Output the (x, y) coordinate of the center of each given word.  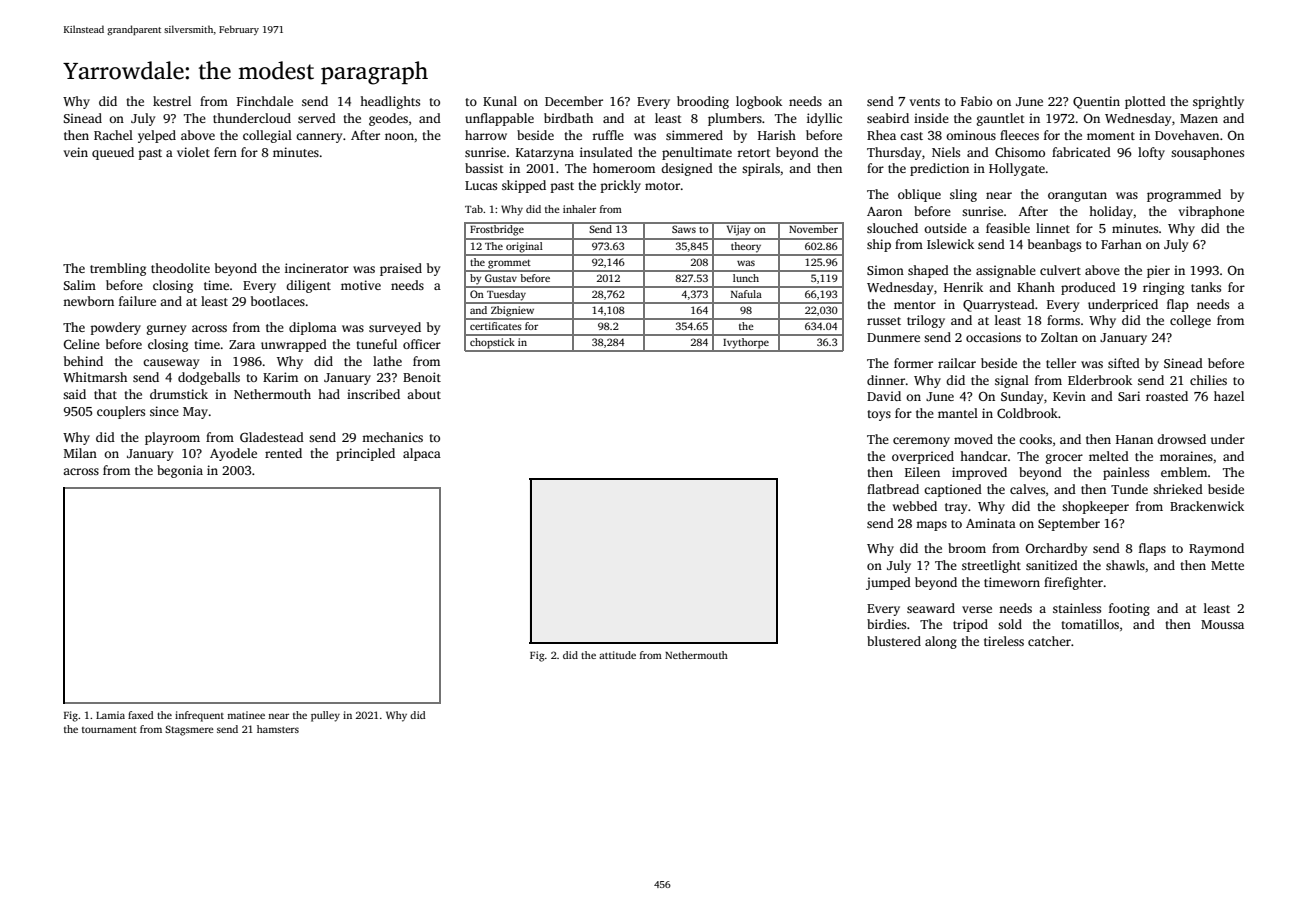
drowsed (1181, 439)
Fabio (976, 101)
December (574, 101)
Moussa (1222, 624)
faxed (141, 715)
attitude (617, 655)
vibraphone (1211, 212)
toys (879, 415)
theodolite (180, 268)
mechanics (392, 437)
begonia (180, 471)
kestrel (172, 101)
